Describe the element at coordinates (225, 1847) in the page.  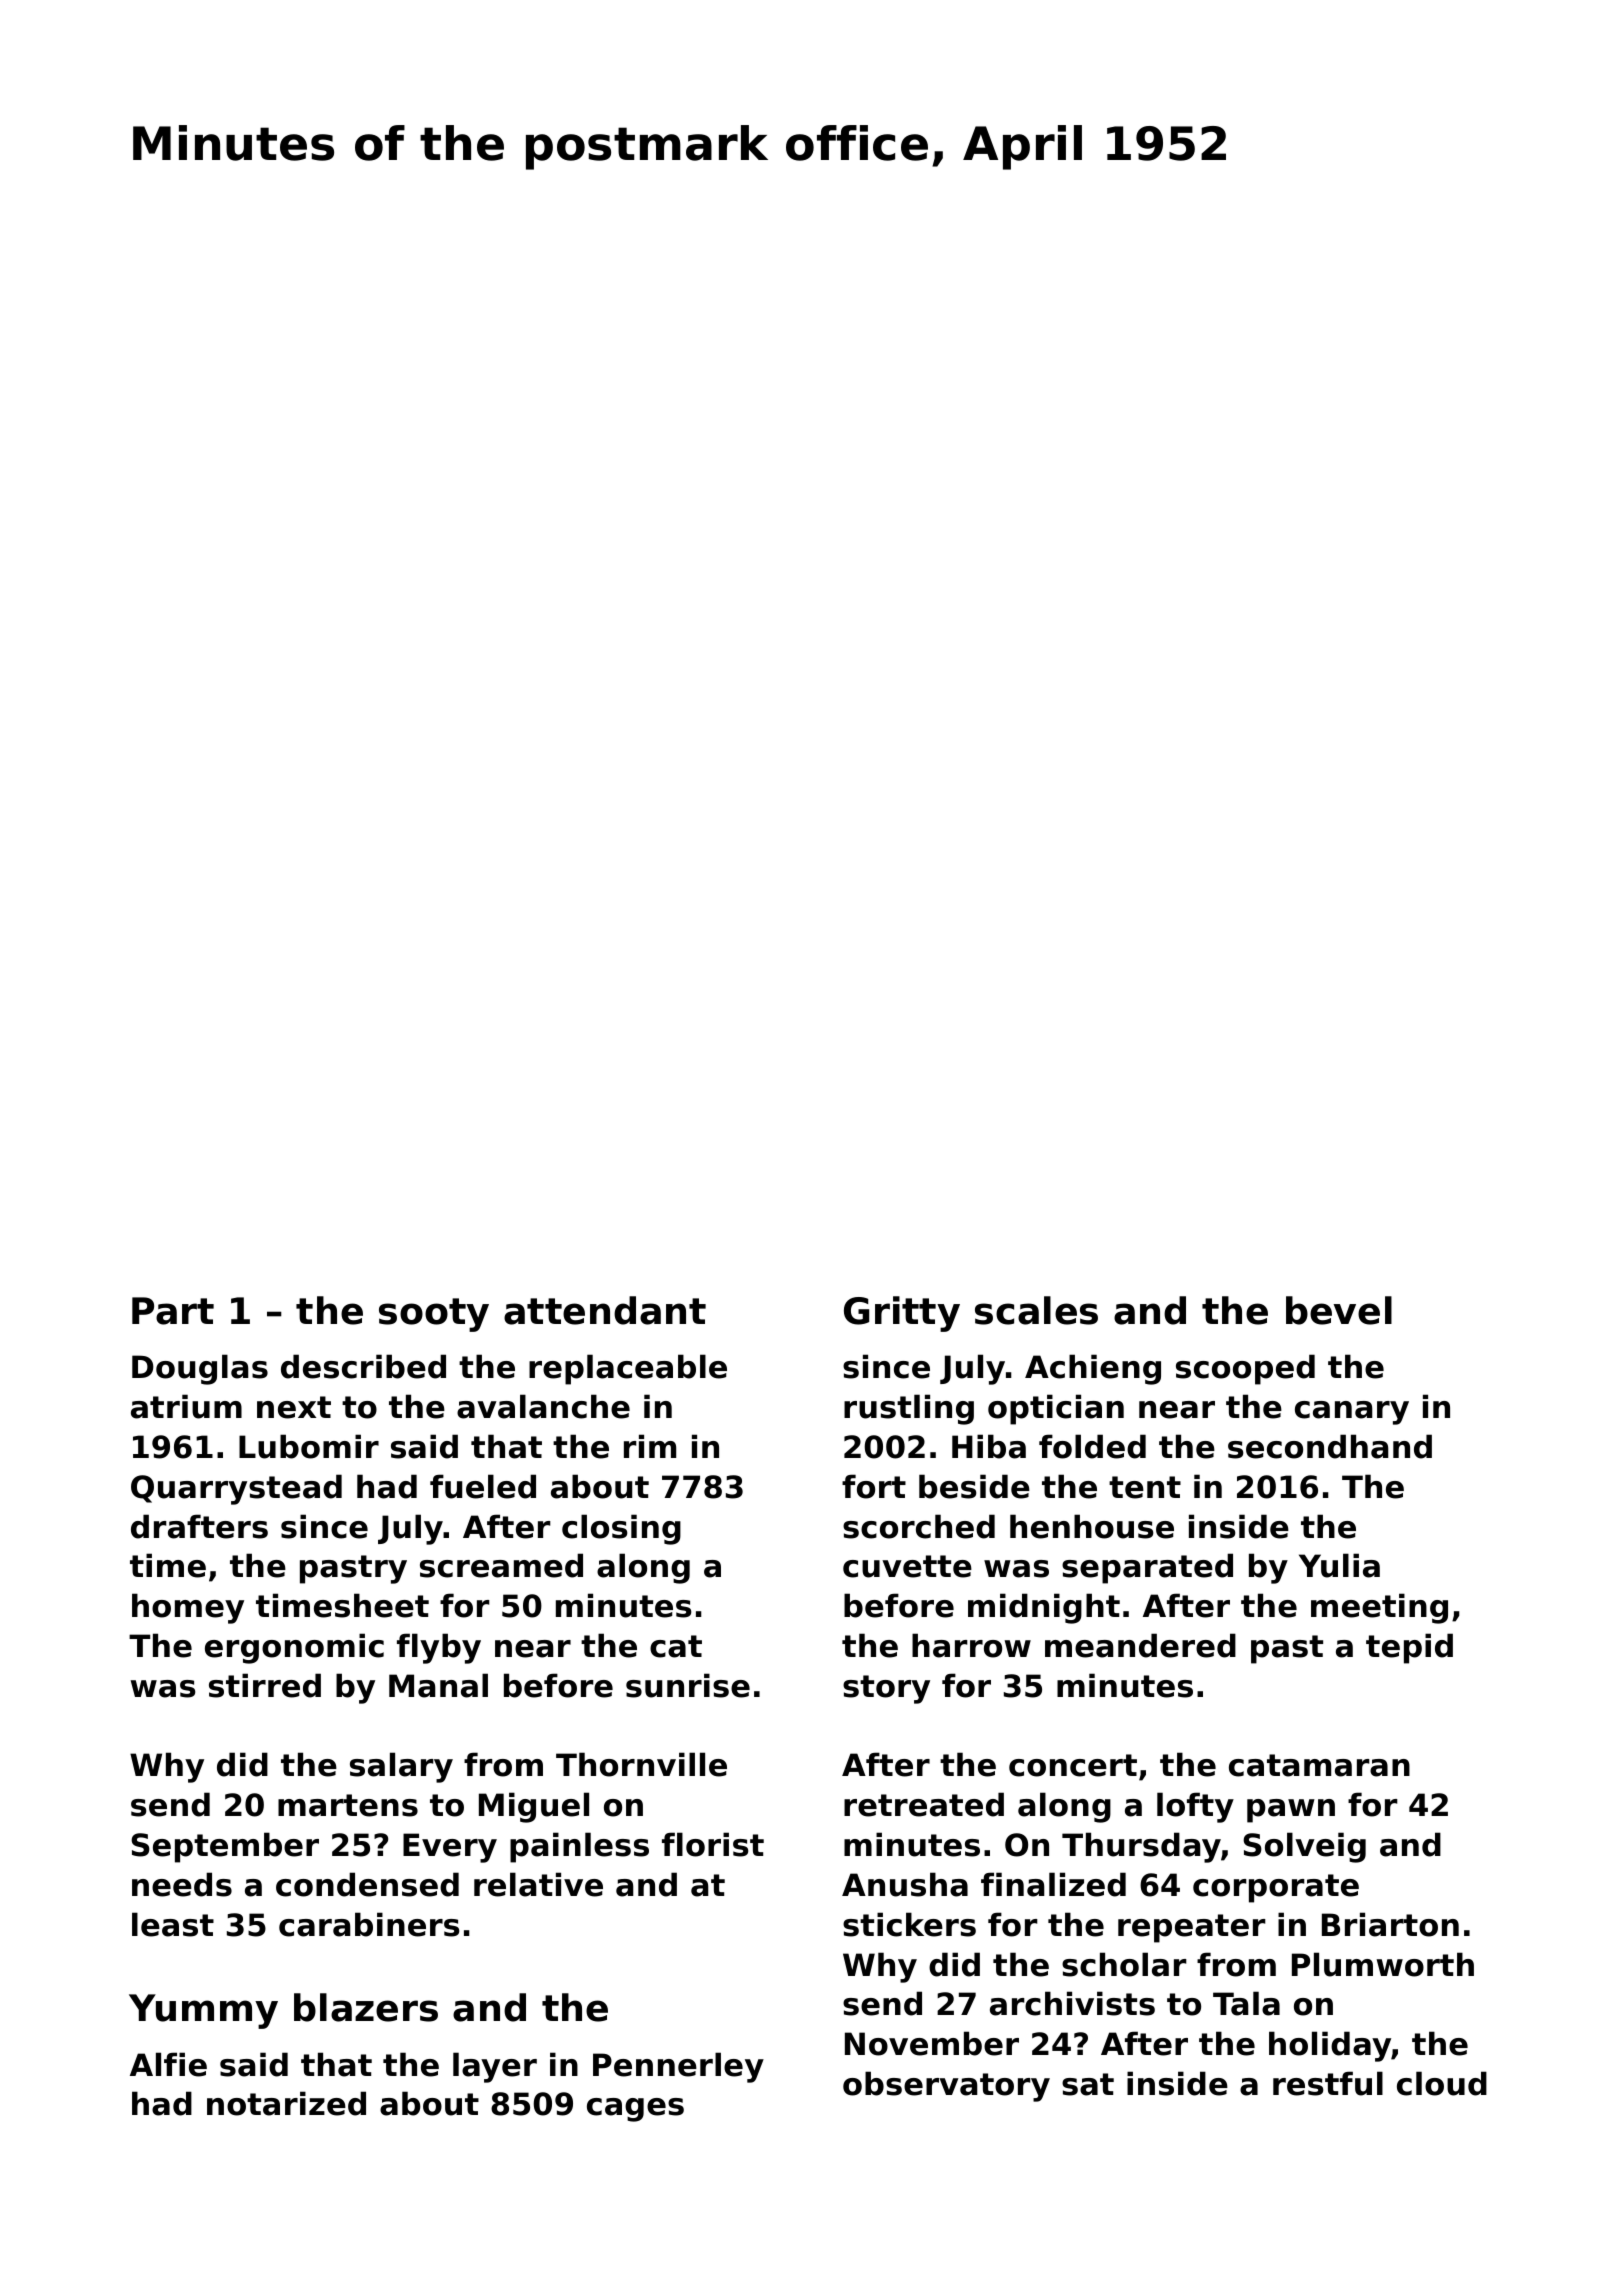
I see `September` at that location.
